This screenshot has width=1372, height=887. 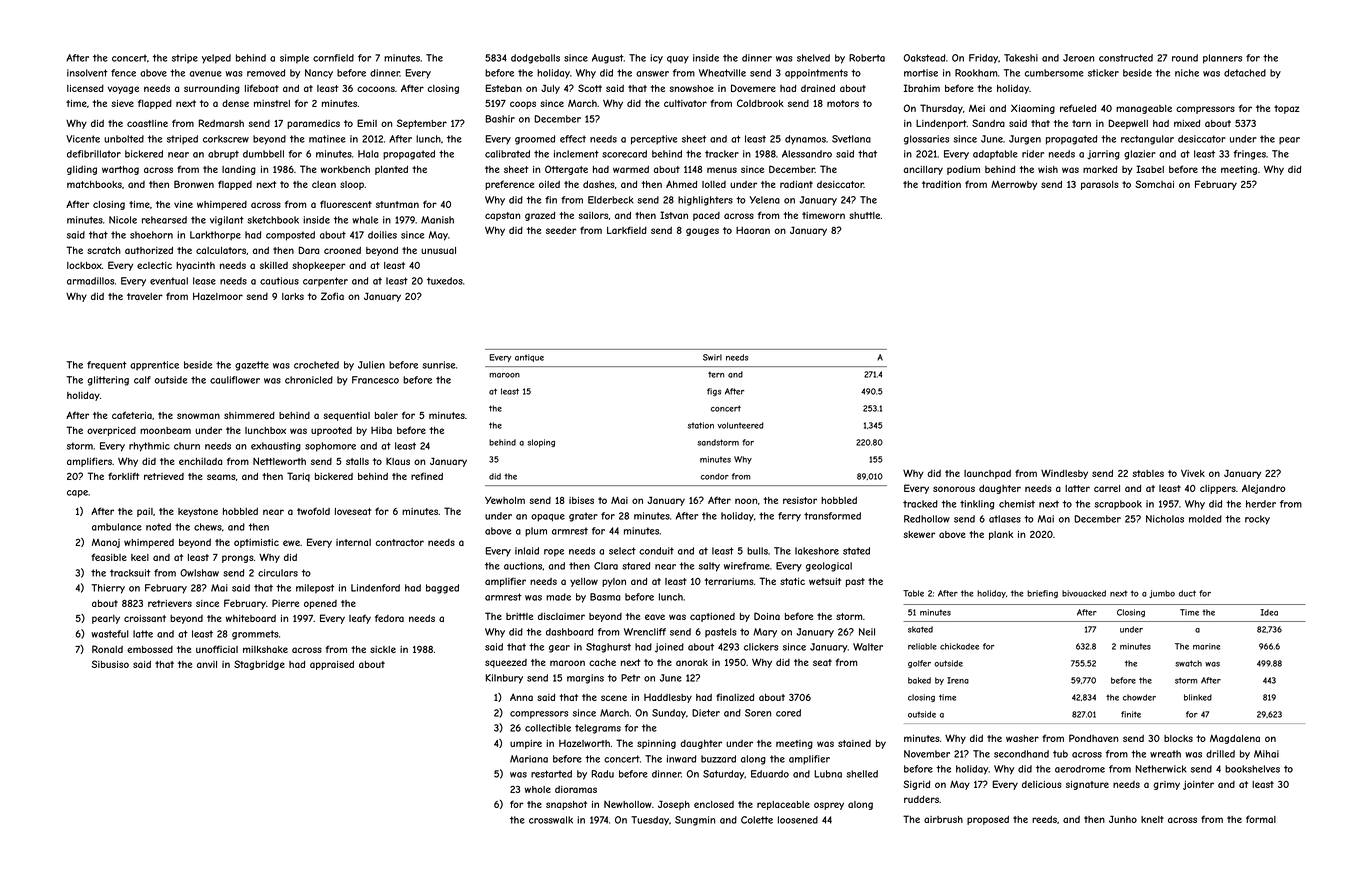 I want to click on refueled, so click(x=1078, y=108).
